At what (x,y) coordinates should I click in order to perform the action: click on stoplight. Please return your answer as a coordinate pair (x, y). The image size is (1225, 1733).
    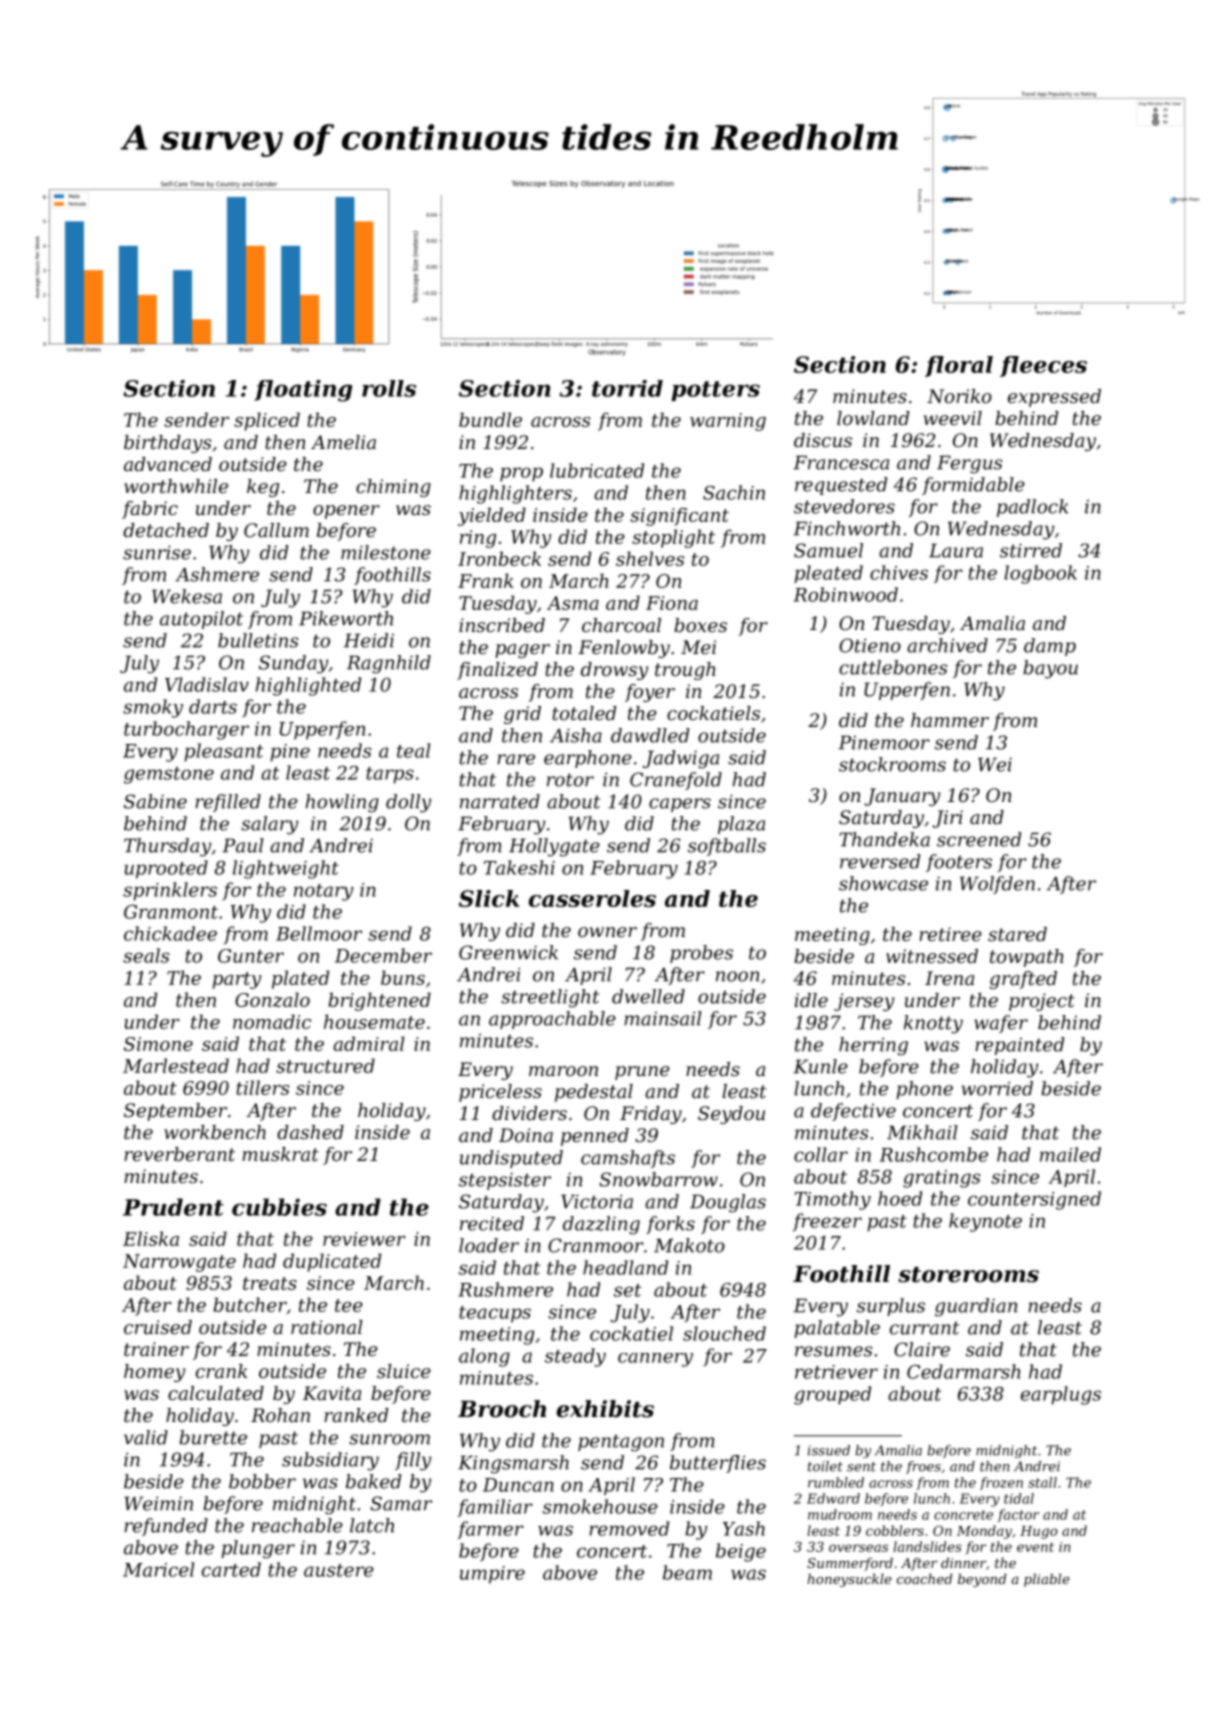
    Looking at the image, I should click on (673, 538).
